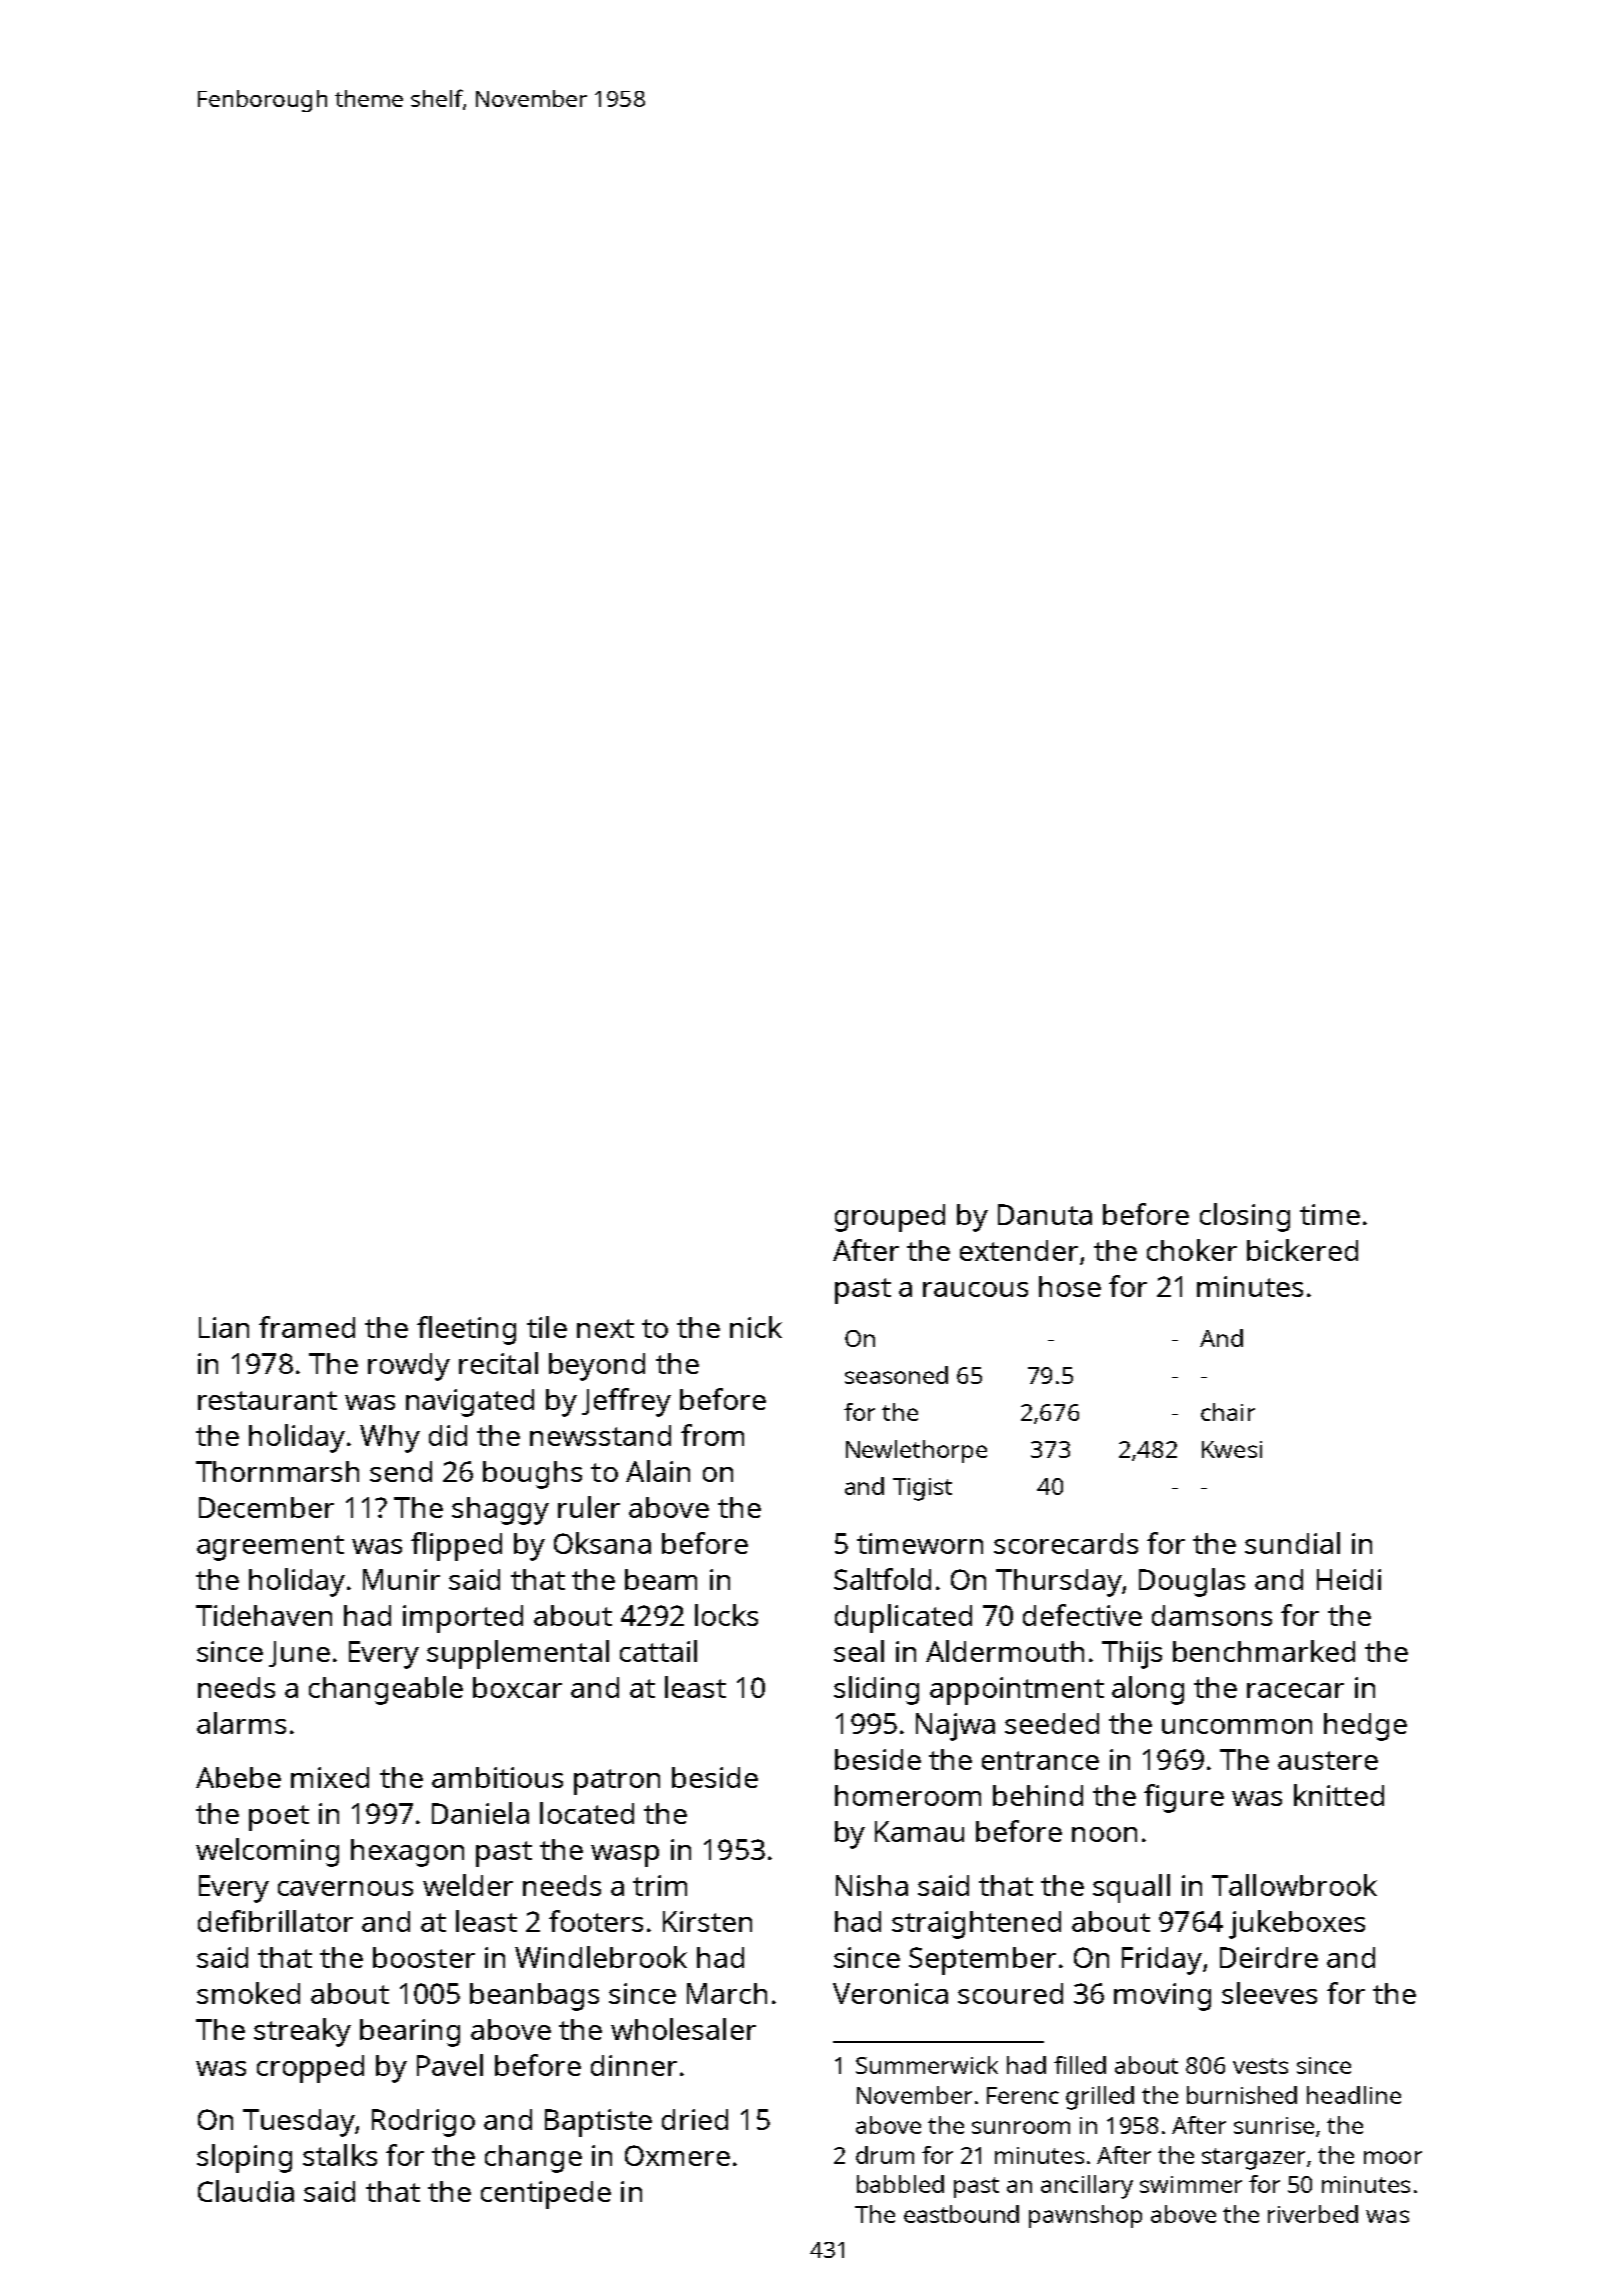 This screenshot has height=2292, width=1620. What do you see at coordinates (896, 1375) in the screenshot?
I see `seasoned` at bounding box center [896, 1375].
